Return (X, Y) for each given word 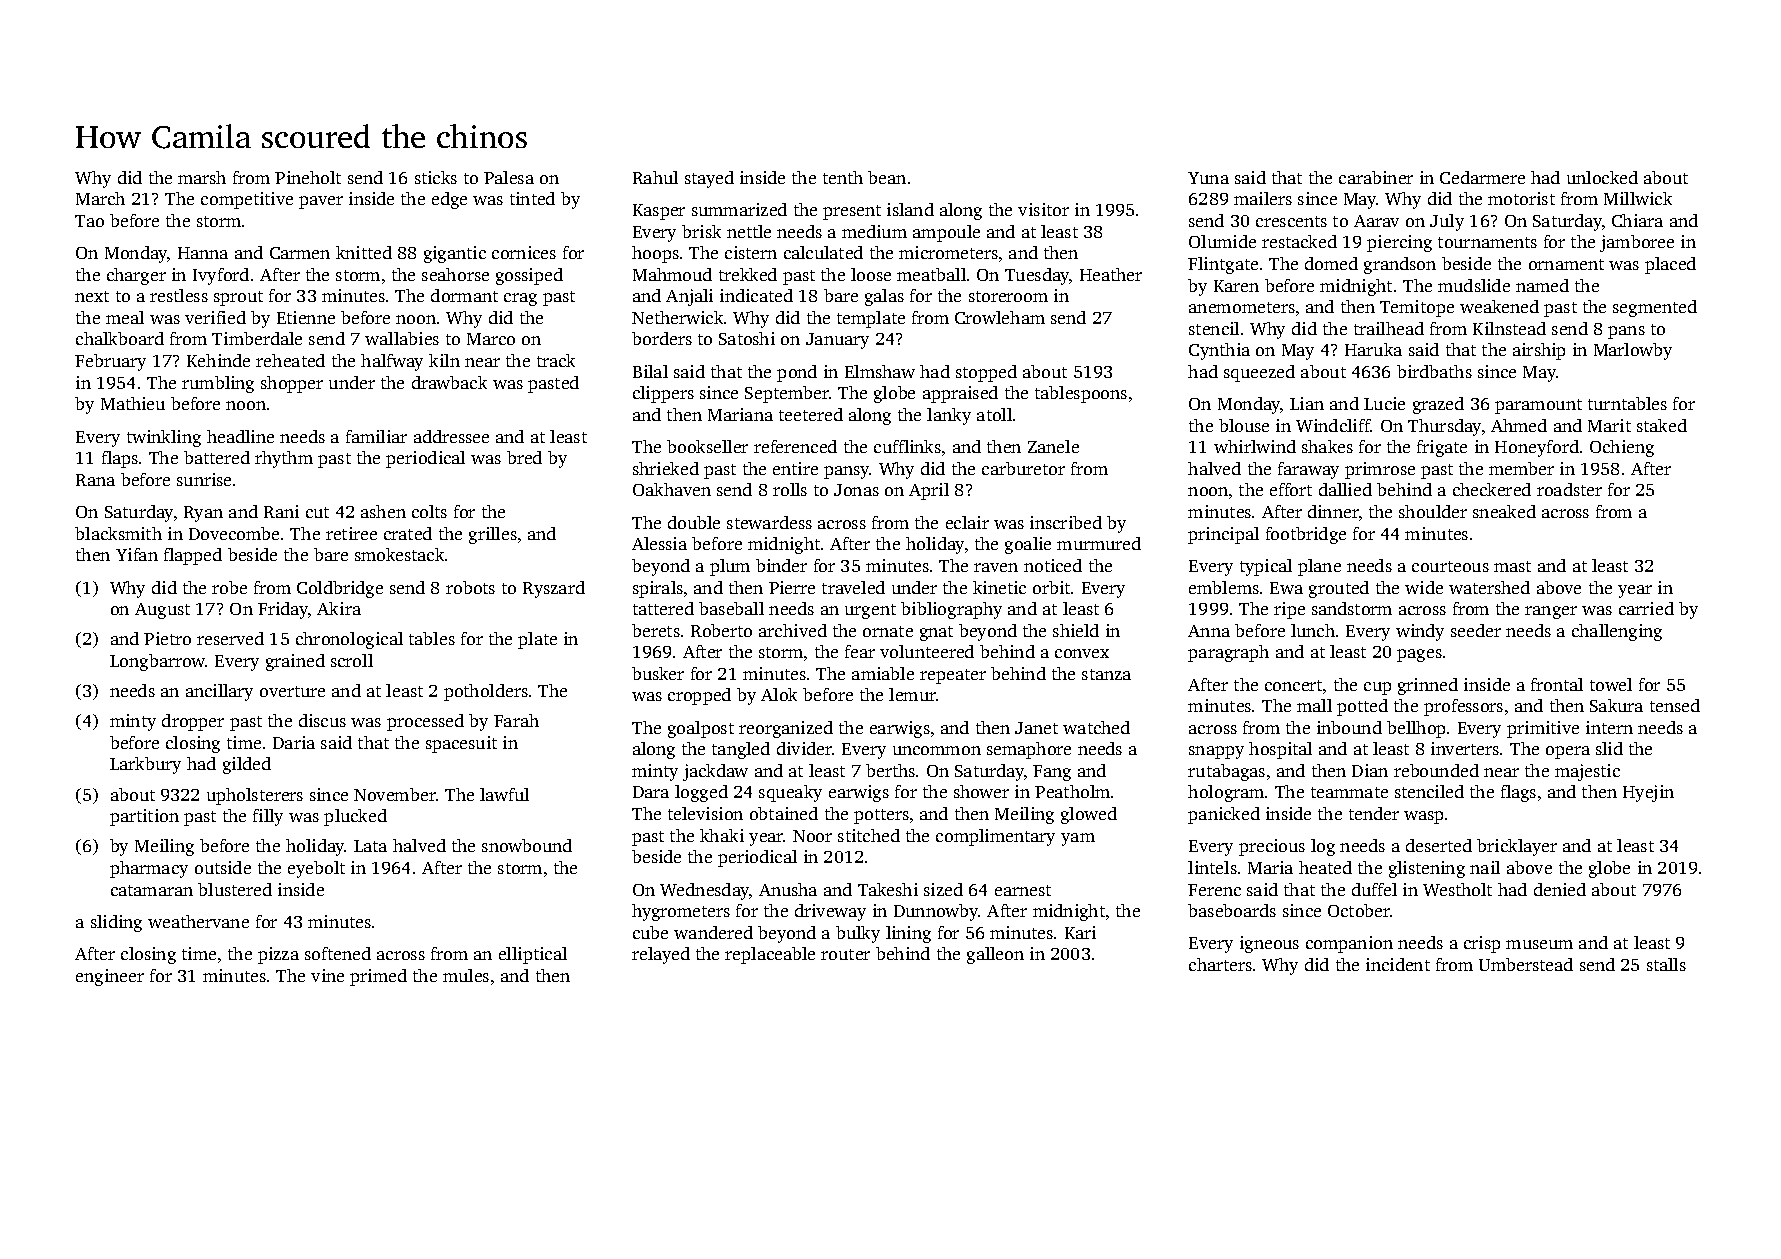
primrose (1380, 470)
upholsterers (255, 796)
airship (1539, 351)
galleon (995, 955)
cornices (524, 252)
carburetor (1023, 468)
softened (338, 953)
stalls (1666, 964)
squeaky (790, 793)
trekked (748, 274)
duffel (1374, 889)
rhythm (284, 459)
